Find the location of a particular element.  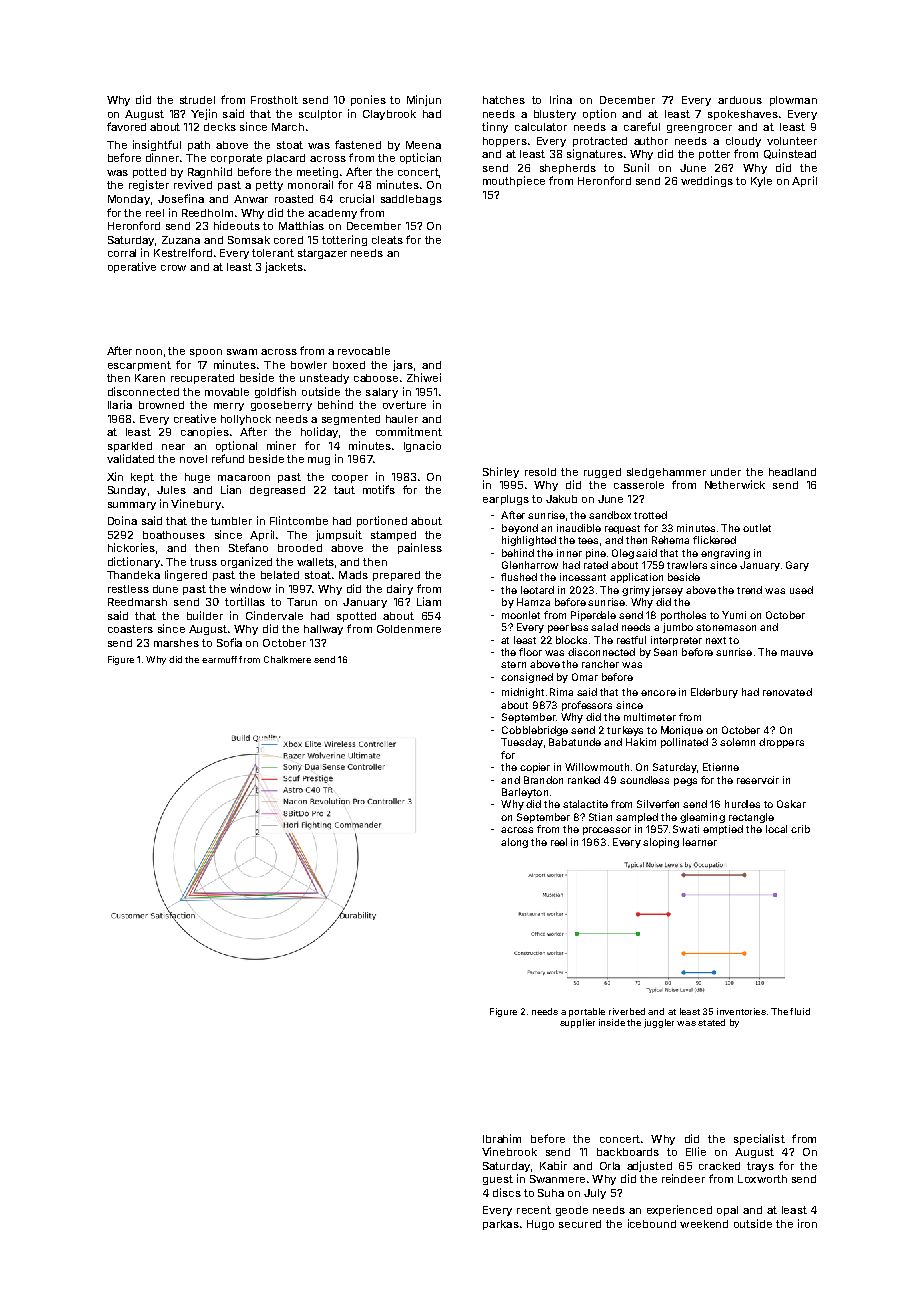

arduous is located at coordinates (740, 100).
